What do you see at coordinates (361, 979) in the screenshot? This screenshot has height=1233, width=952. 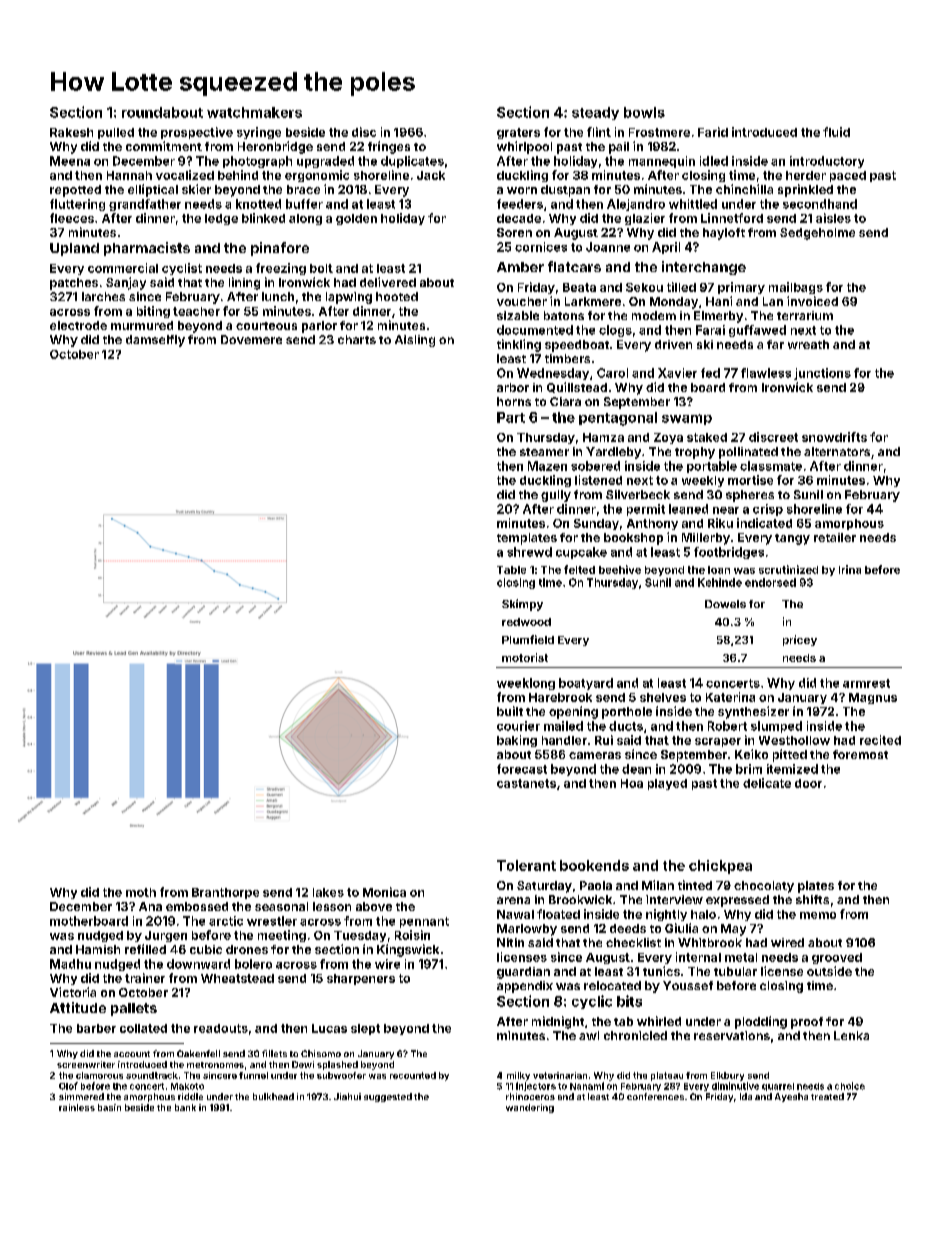 I see `sharpeners` at bounding box center [361, 979].
